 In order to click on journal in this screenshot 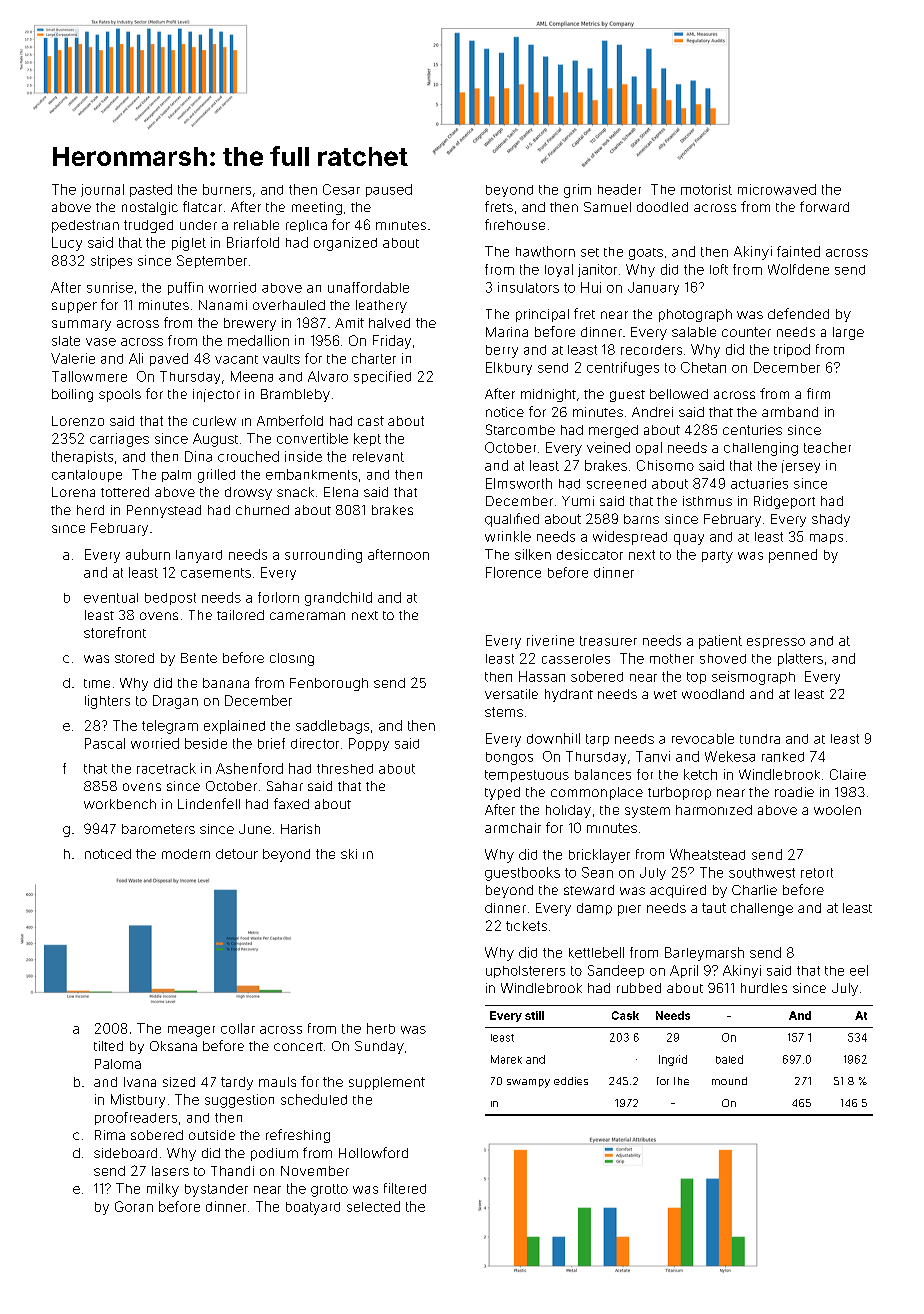, I will do `click(102, 190)`.
